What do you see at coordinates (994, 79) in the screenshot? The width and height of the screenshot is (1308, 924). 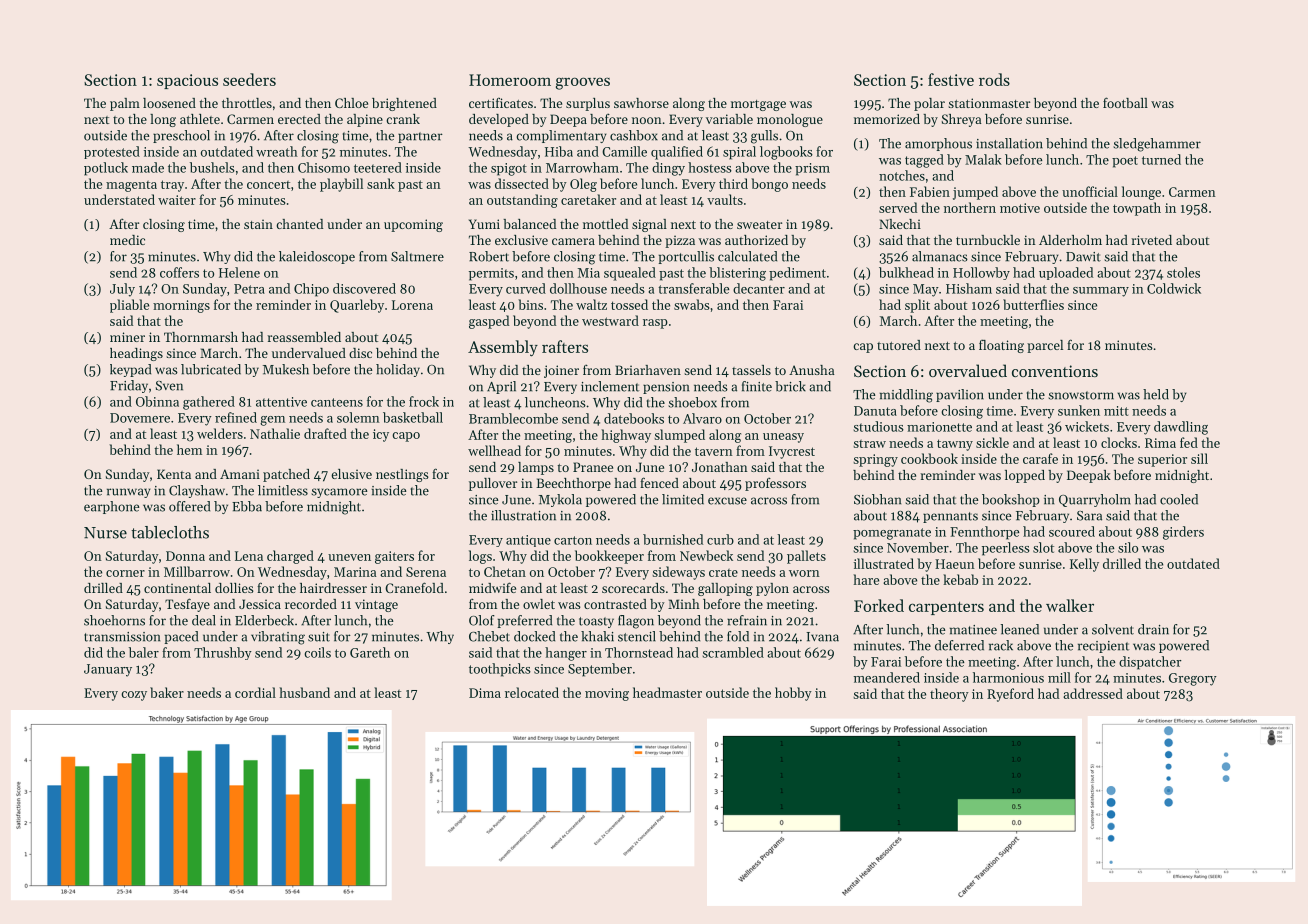 I see `rods` at bounding box center [994, 79].
